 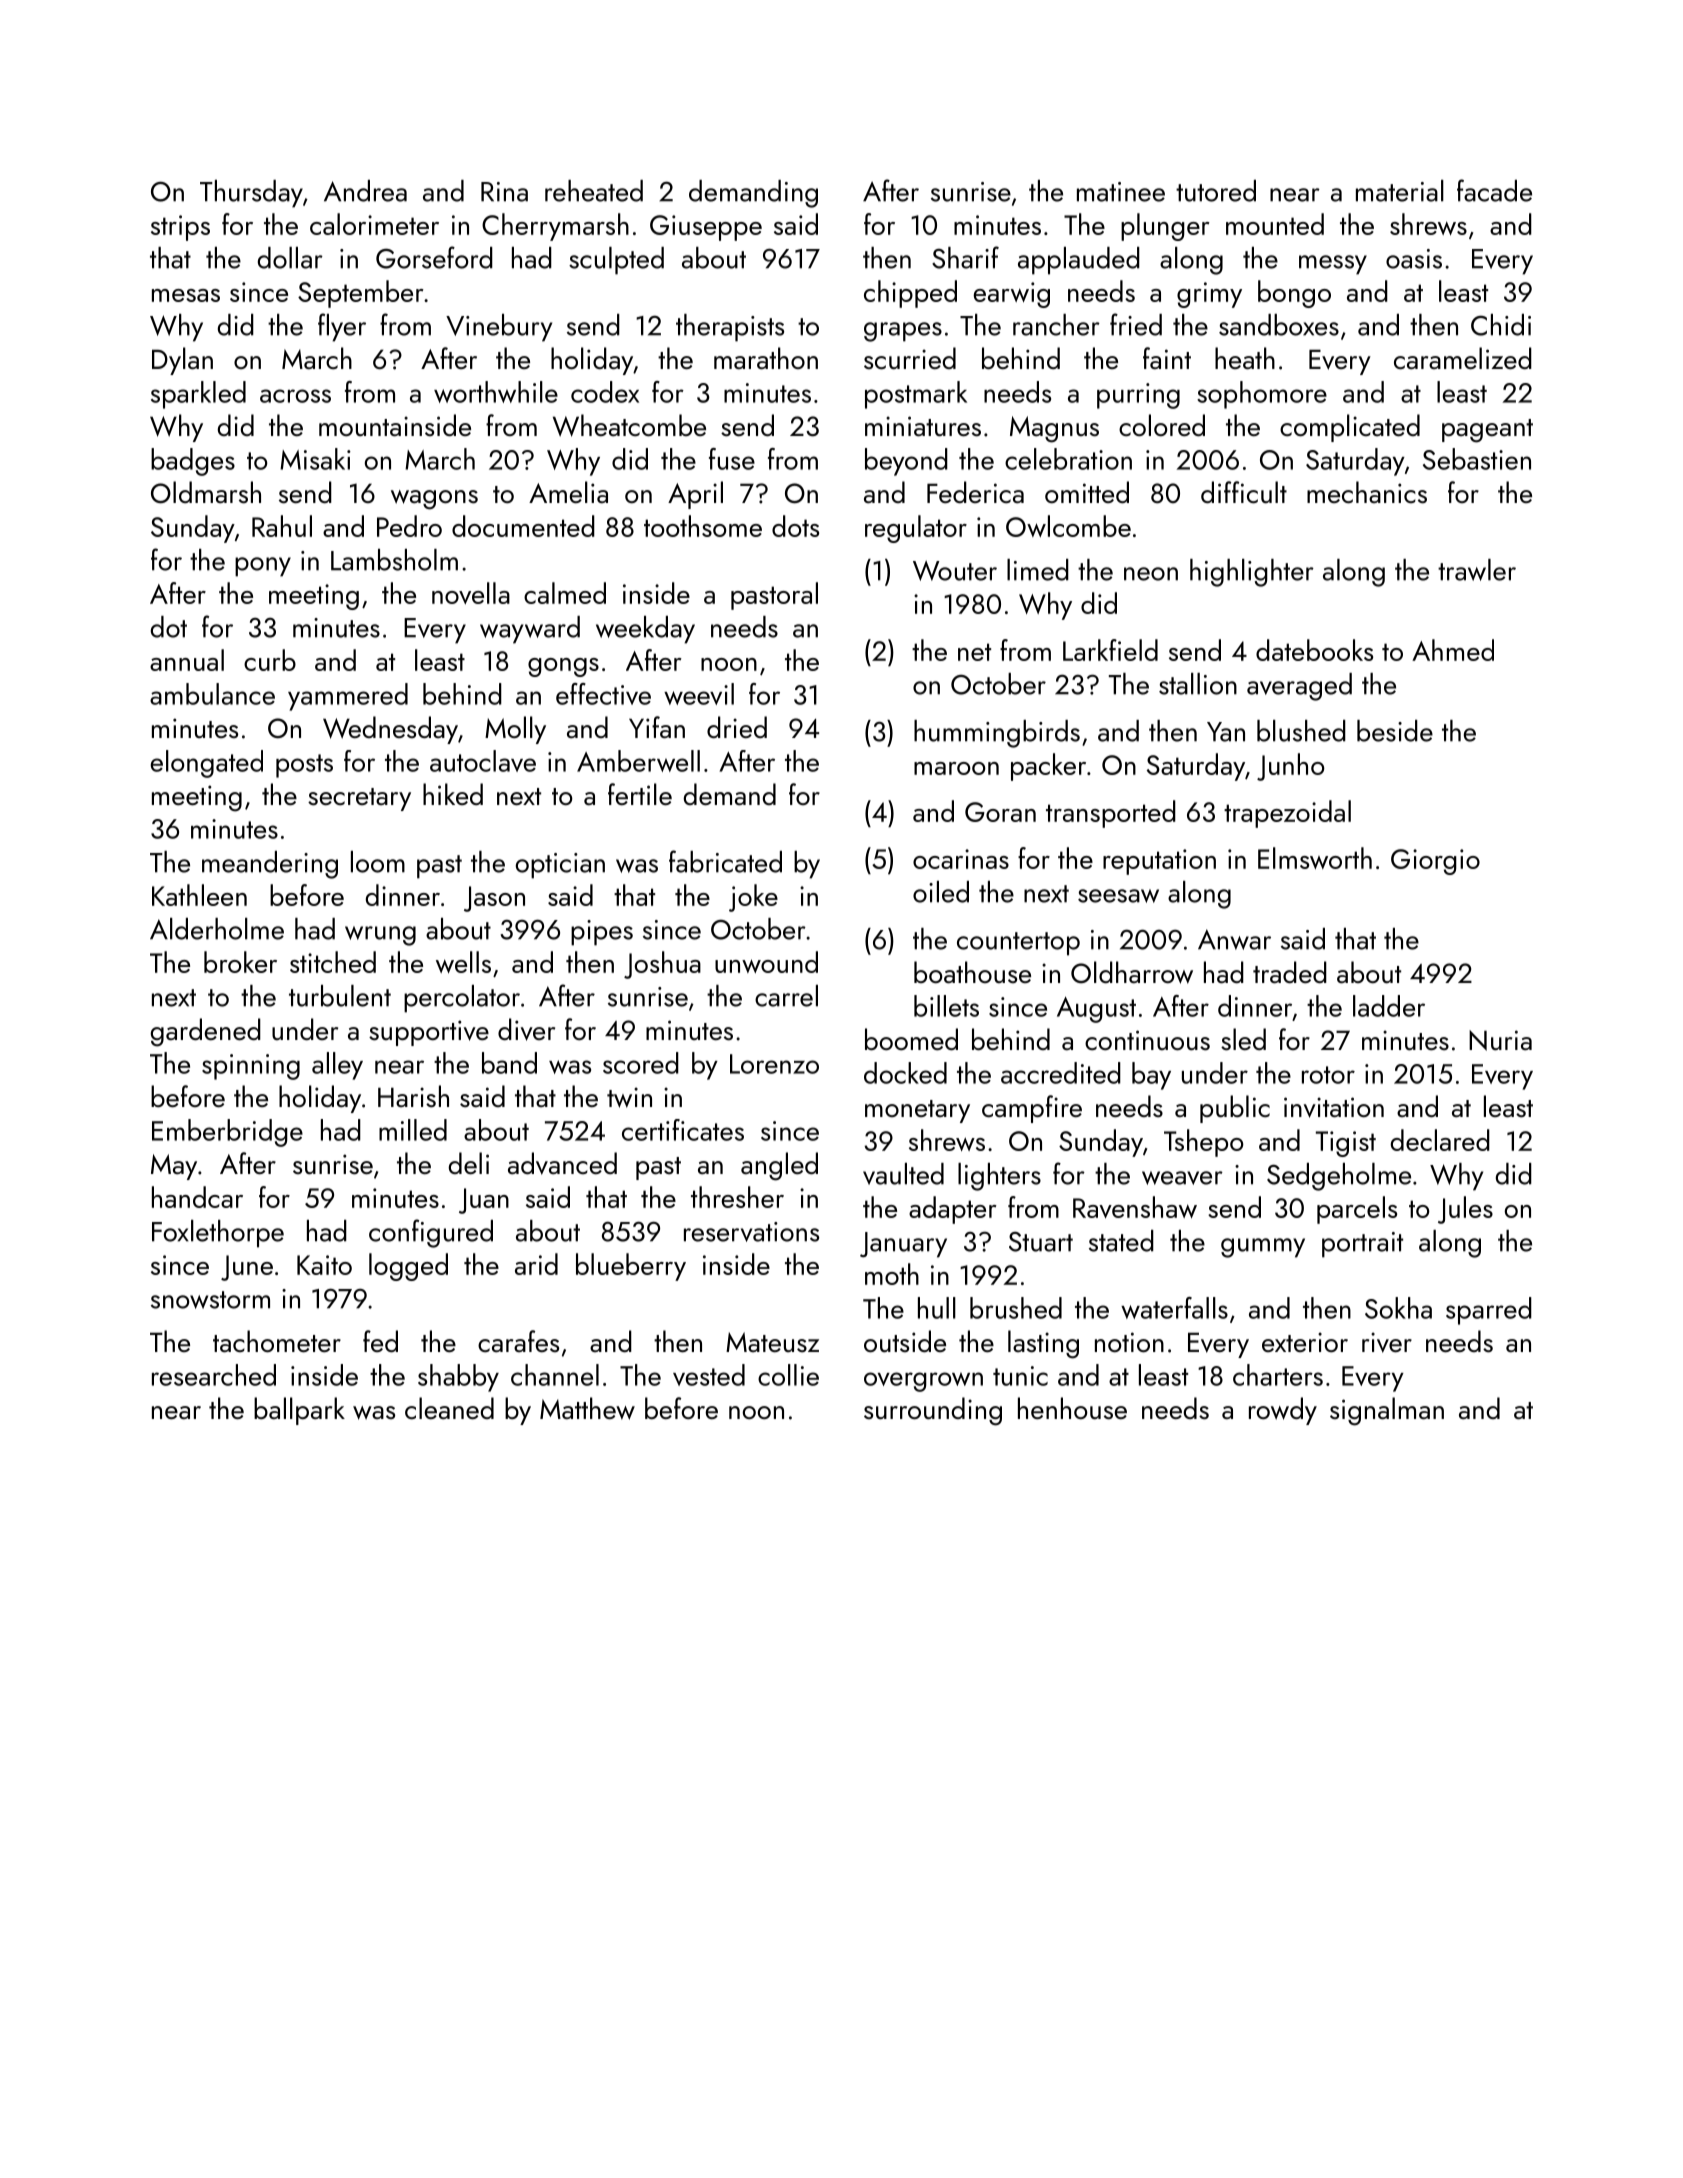 What do you see at coordinates (779, 1166) in the document?
I see `angled` at bounding box center [779, 1166].
